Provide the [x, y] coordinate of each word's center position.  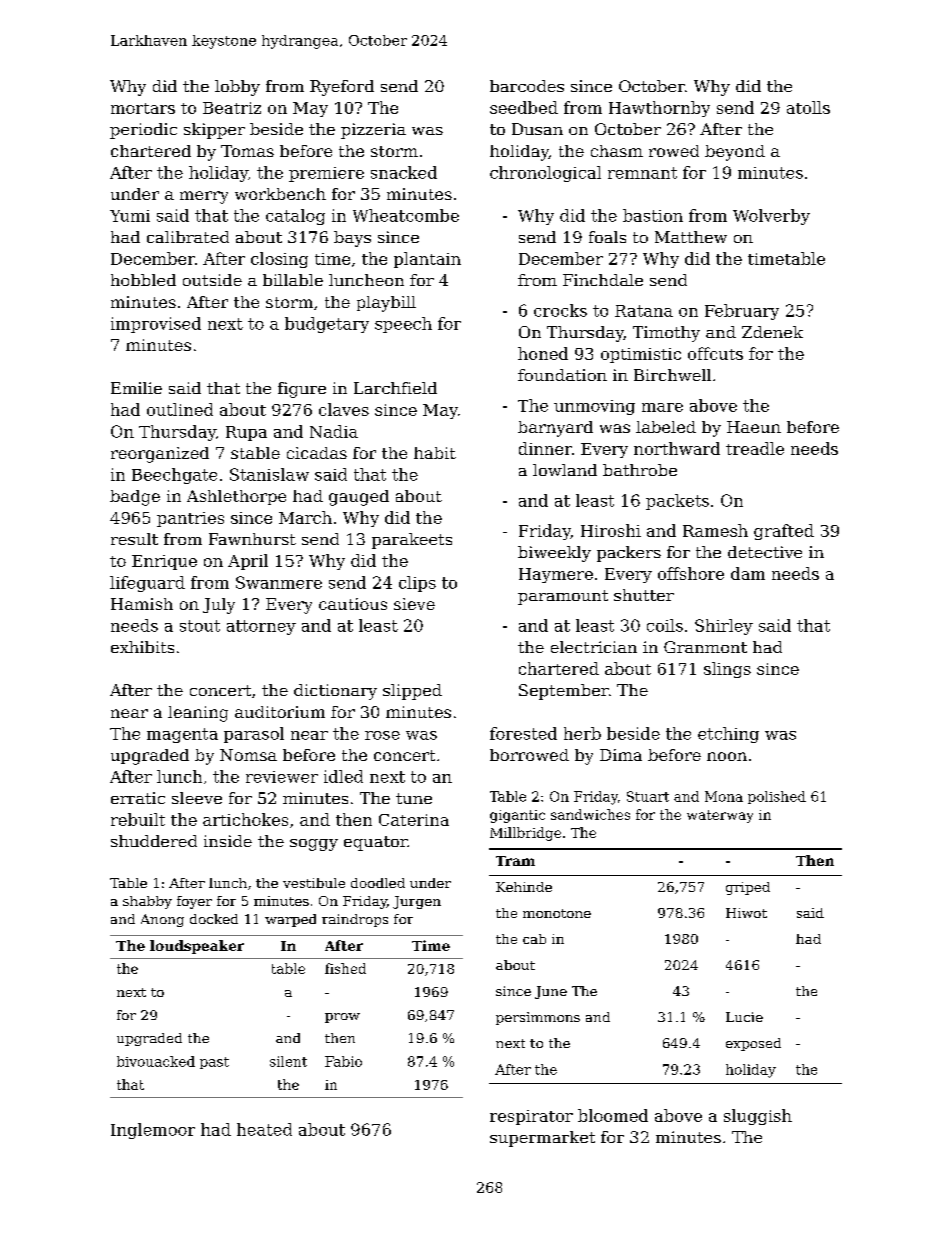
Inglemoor [153, 1131]
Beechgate [174, 476]
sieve [414, 604]
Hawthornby [659, 109]
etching [728, 735]
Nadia [334, 431]
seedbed [524, 107]
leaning [198, 714]
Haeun [754, 427]
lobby [237, 88]
